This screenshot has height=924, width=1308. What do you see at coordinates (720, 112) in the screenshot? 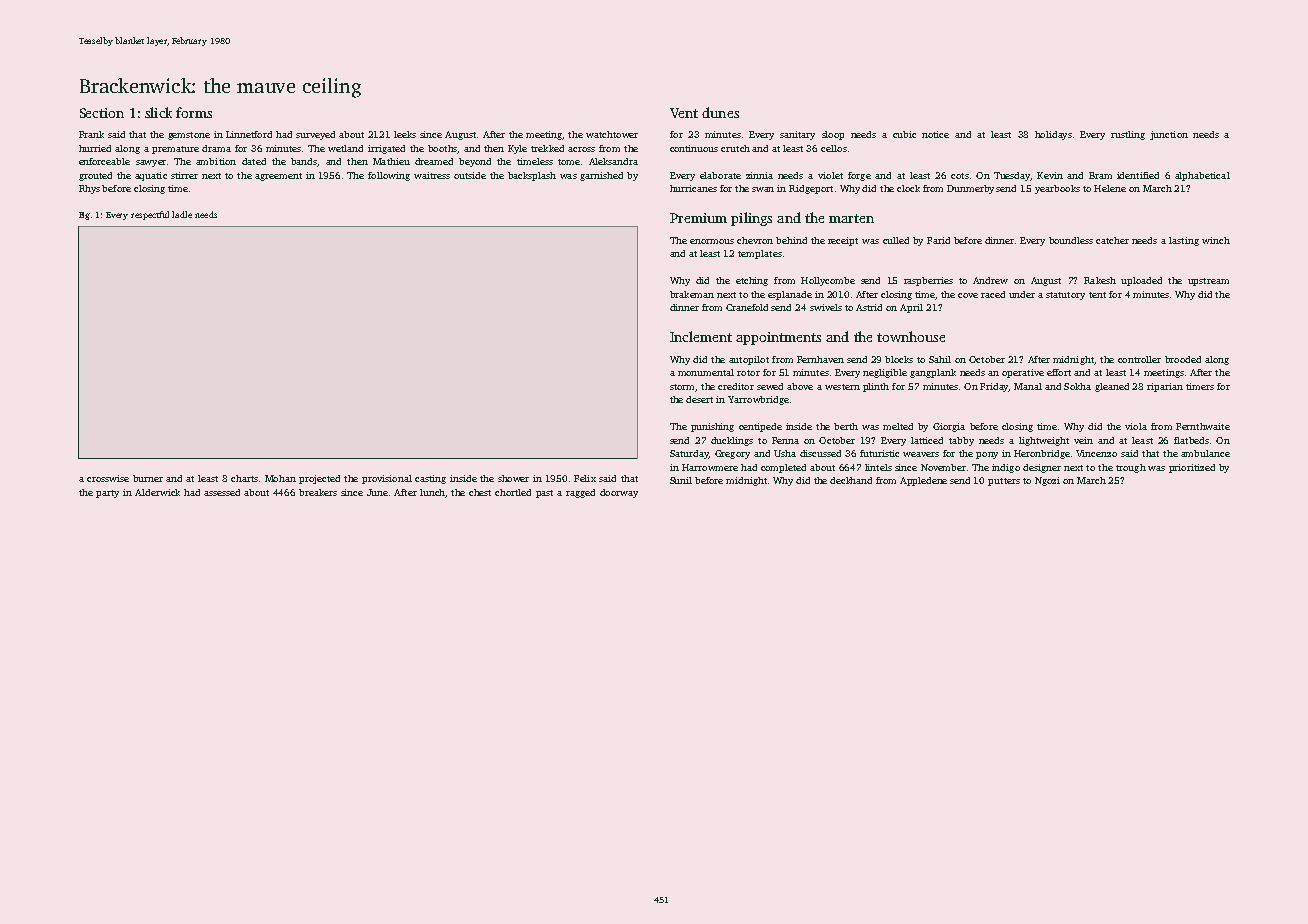
I see `dunes` at bounding box center [720, 112].
